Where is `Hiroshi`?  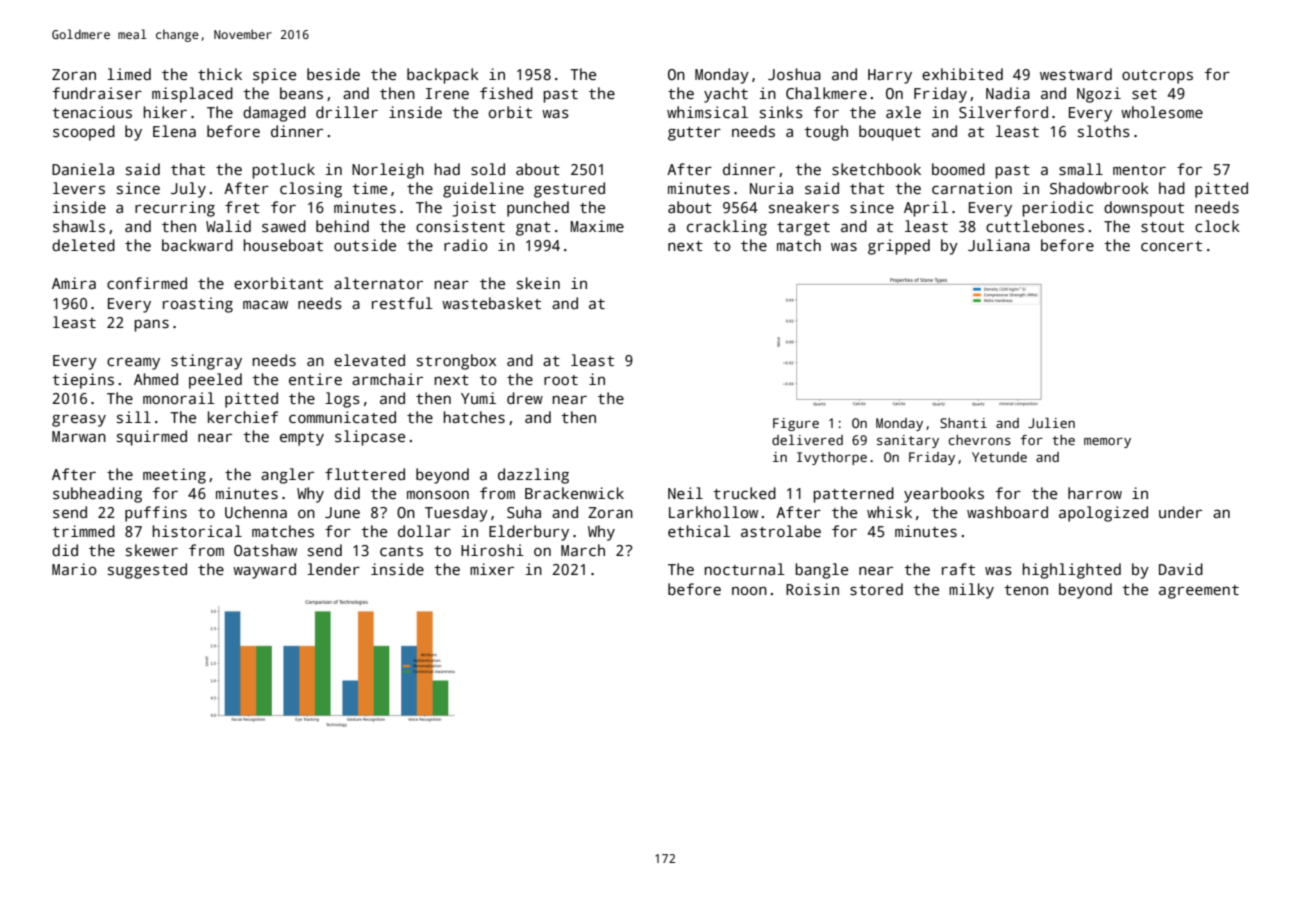 Hiroshi is located at coordinates (492, 550).
